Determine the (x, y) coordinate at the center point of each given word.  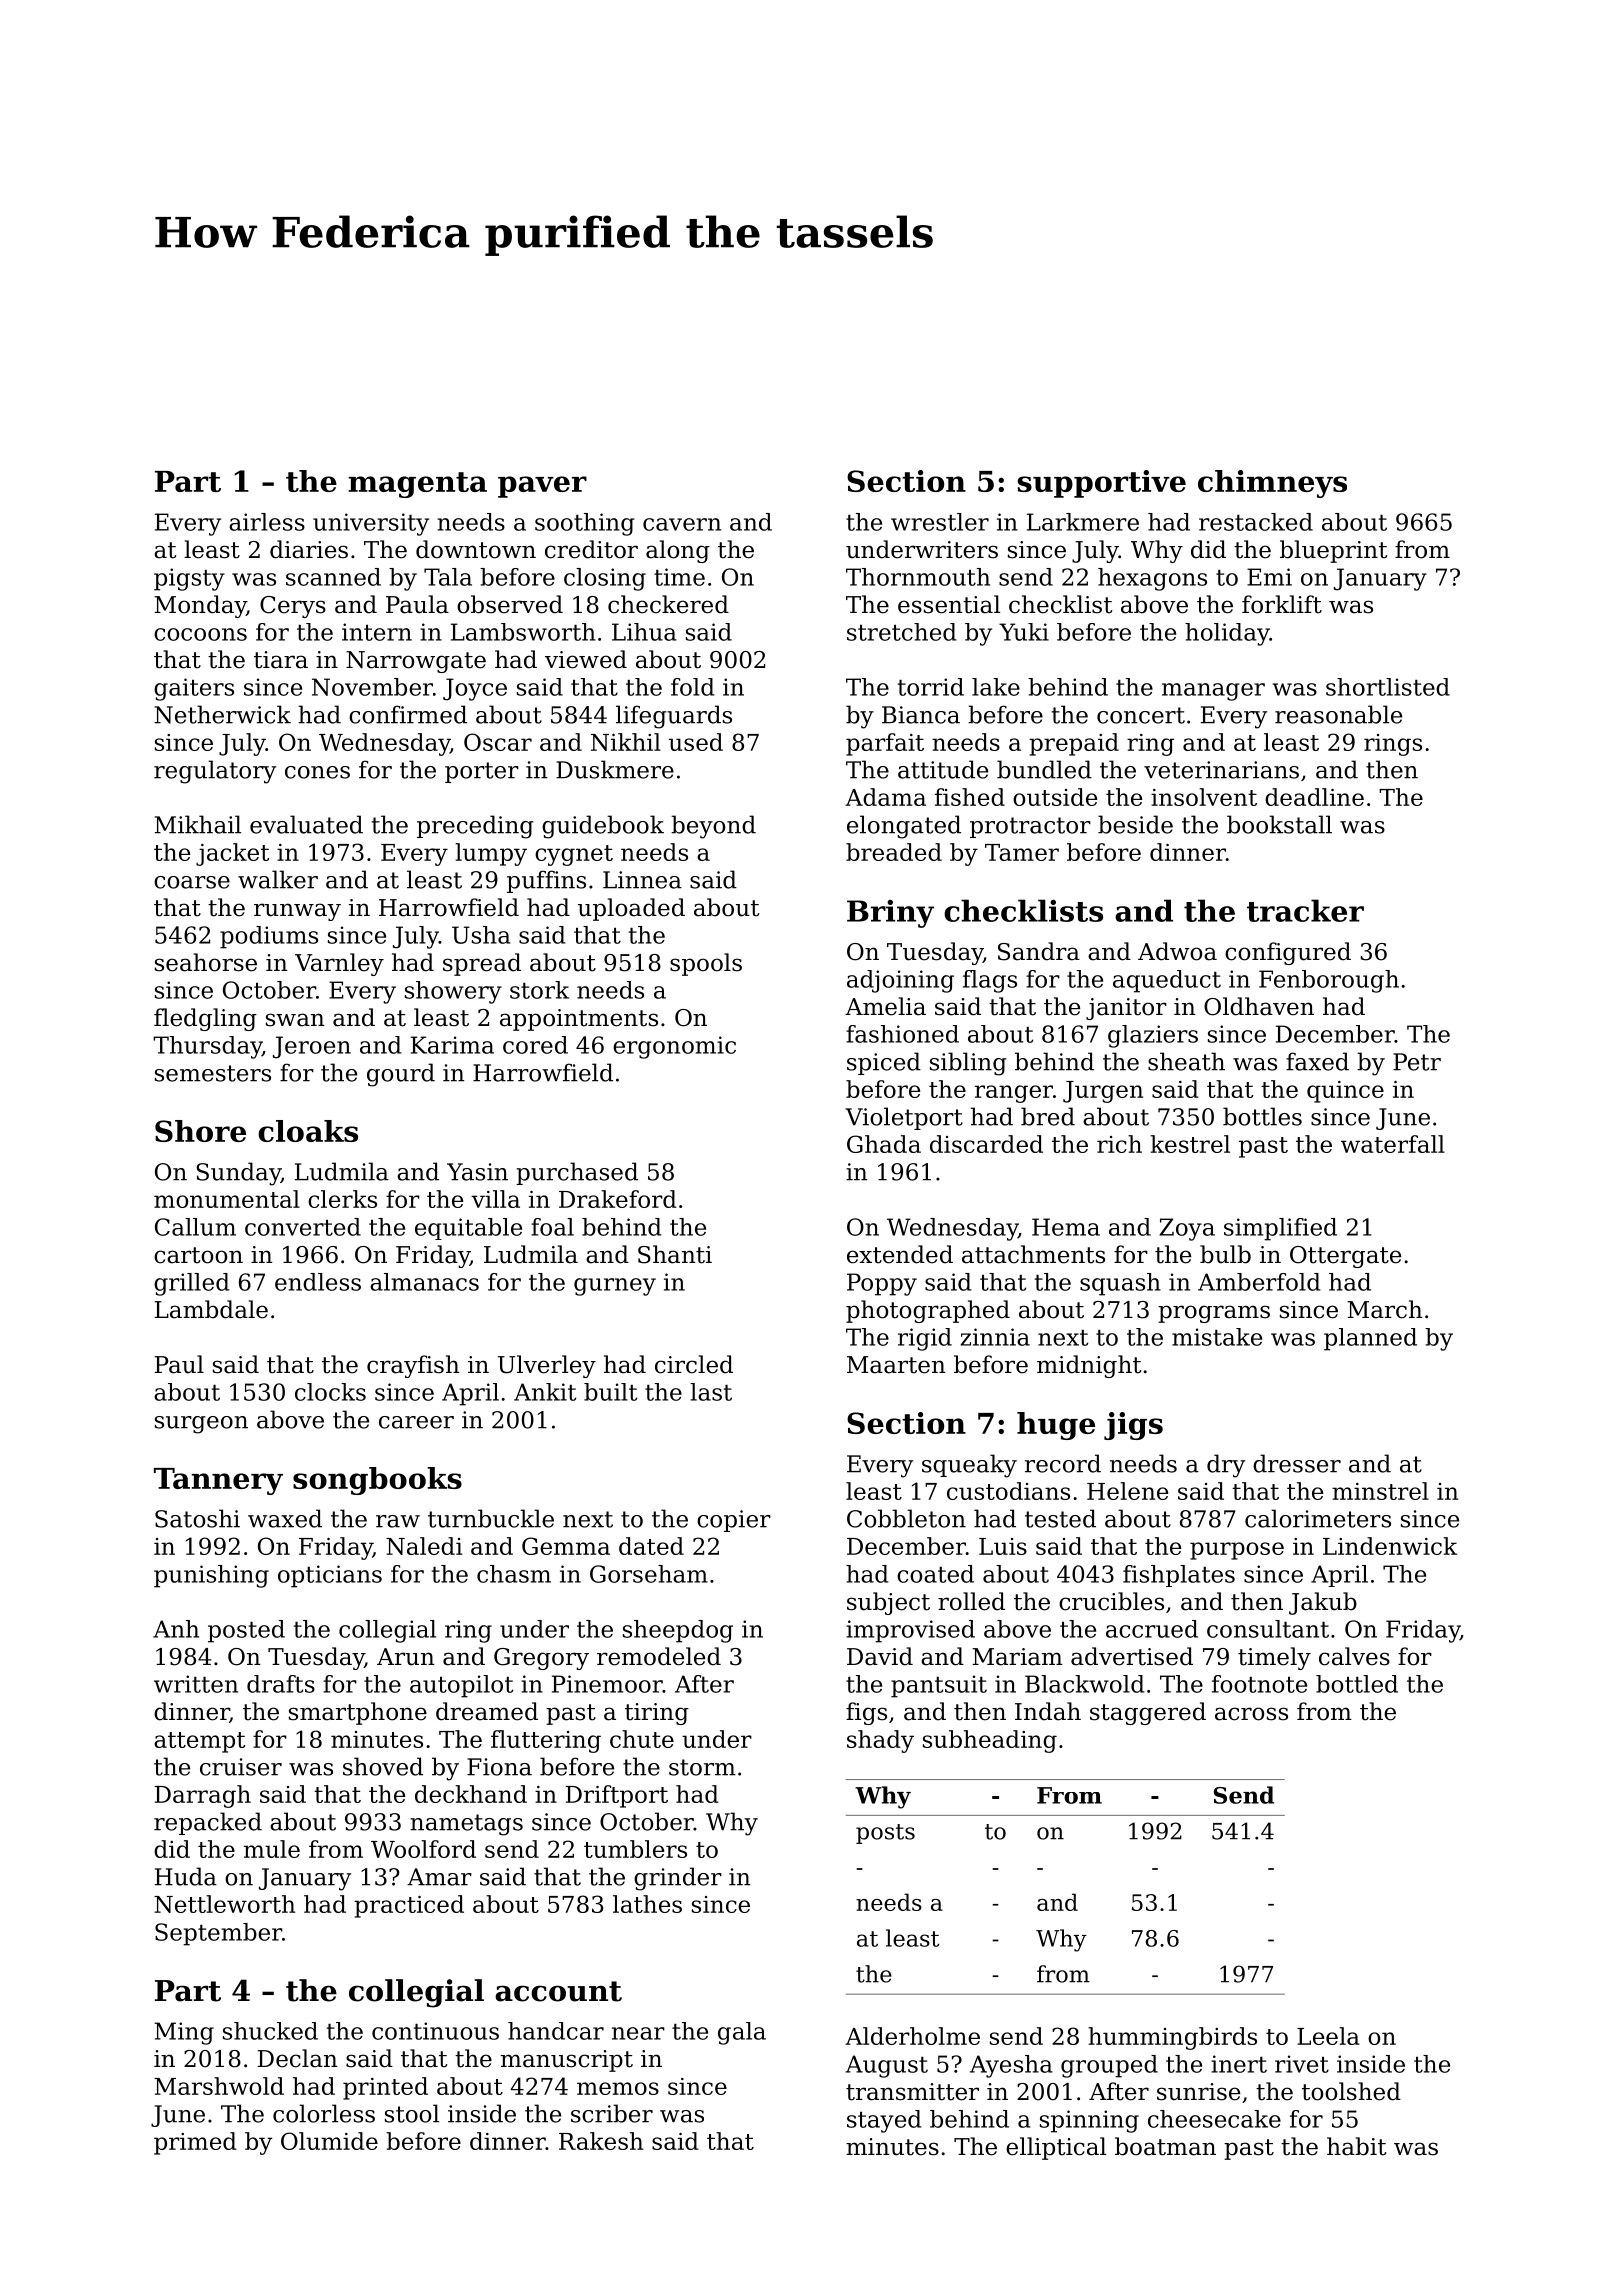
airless (267, 522)
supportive (1102, 484)
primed (195, 2143)
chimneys (1272, 484)
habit (1356, 2146)
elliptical (1056, 2148)
